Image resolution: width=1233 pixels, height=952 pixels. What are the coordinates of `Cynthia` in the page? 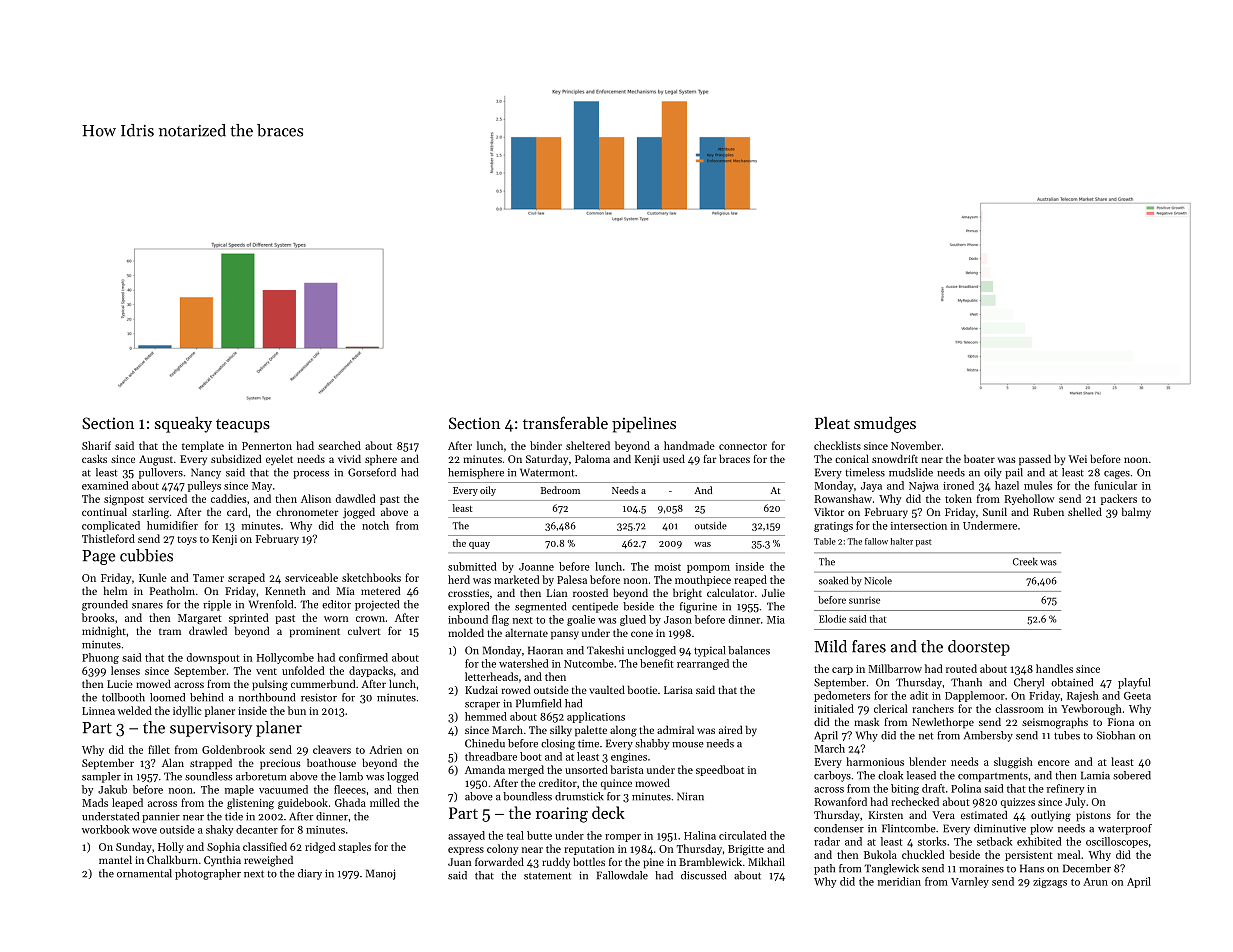 It's located at (222, 860).
